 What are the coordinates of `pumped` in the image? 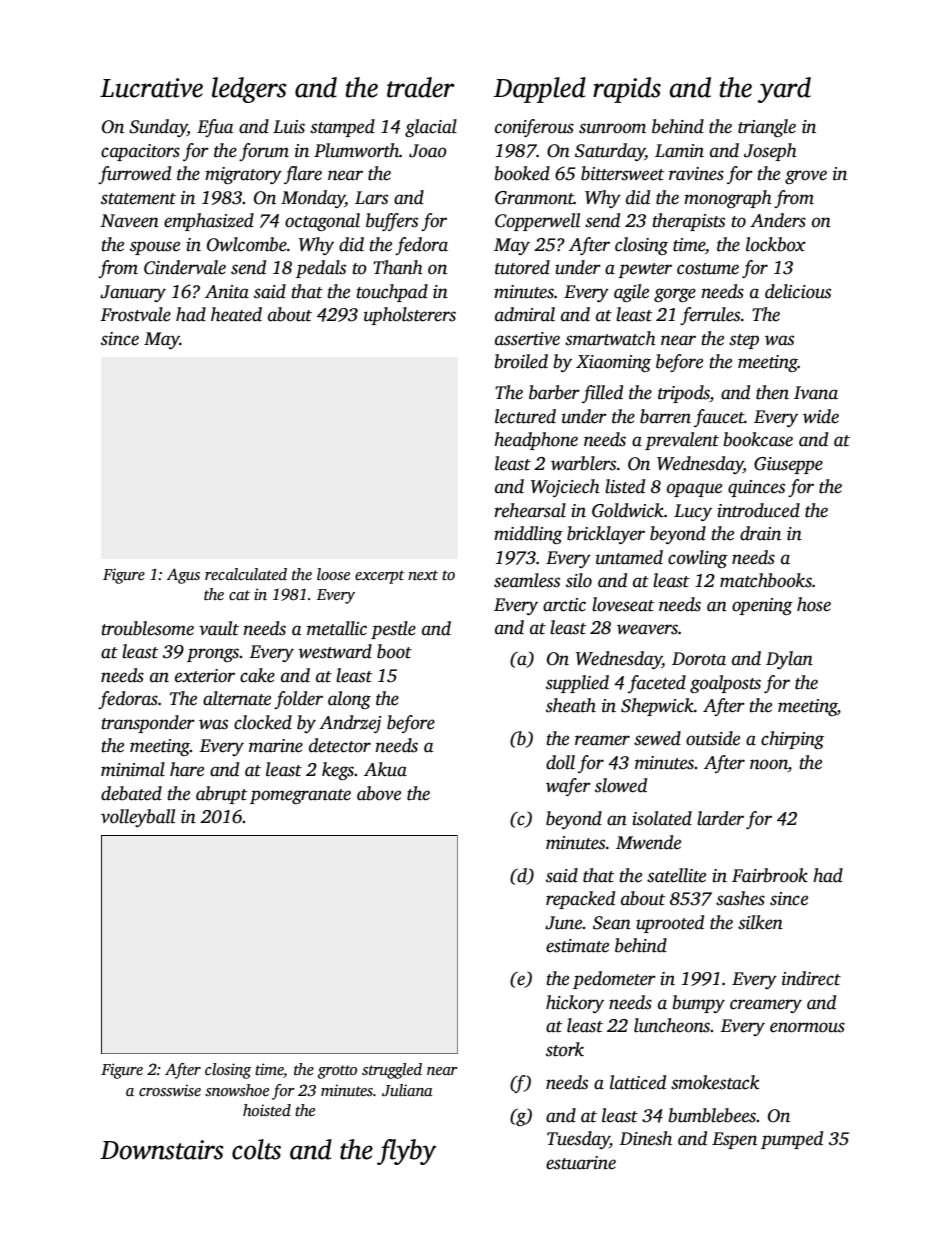 It's located at (792, 1140).
